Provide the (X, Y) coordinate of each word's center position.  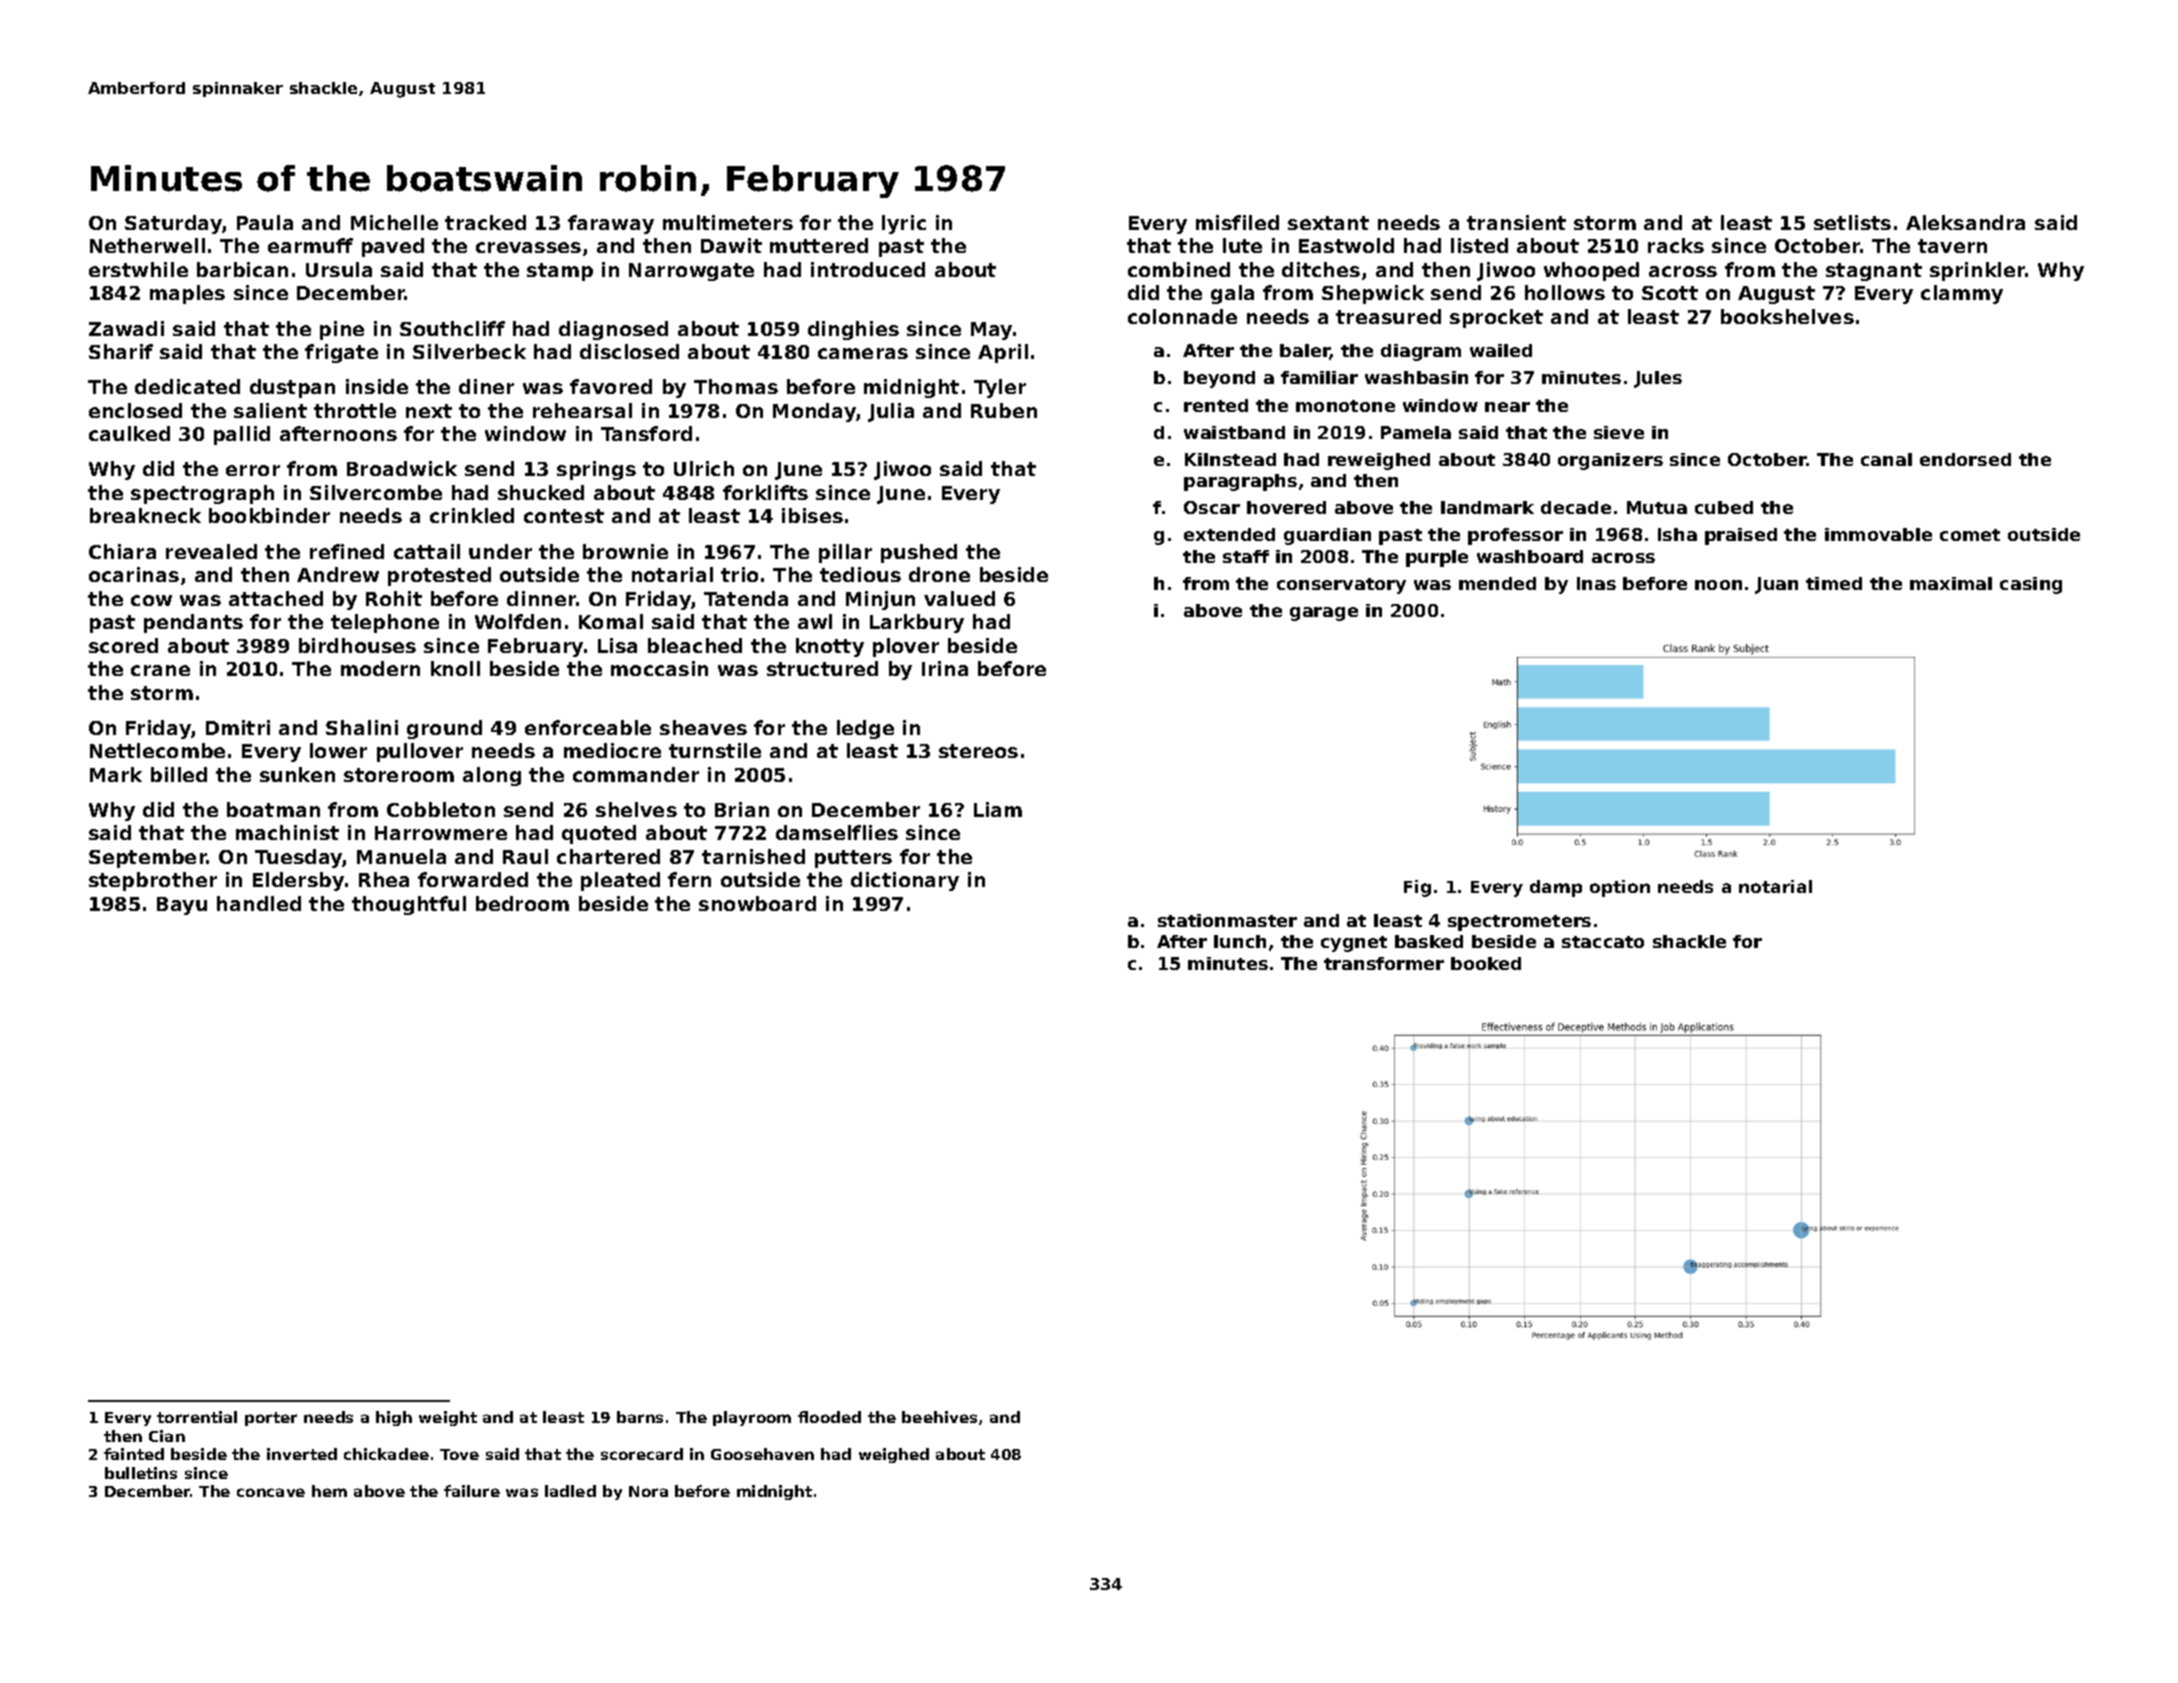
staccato (1603, 942)
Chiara (122, 551)
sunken (297, 774)
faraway (611, 224)
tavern (1952, 246)
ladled (570, 1491)
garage (1324, 614)
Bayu (182, 906)
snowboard (757, 903)
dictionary (905, 881)
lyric (904, 224)
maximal (1951, 583)
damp (1556, 888)
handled (259, 903)
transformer (1384, 963)
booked (1486, 963)
